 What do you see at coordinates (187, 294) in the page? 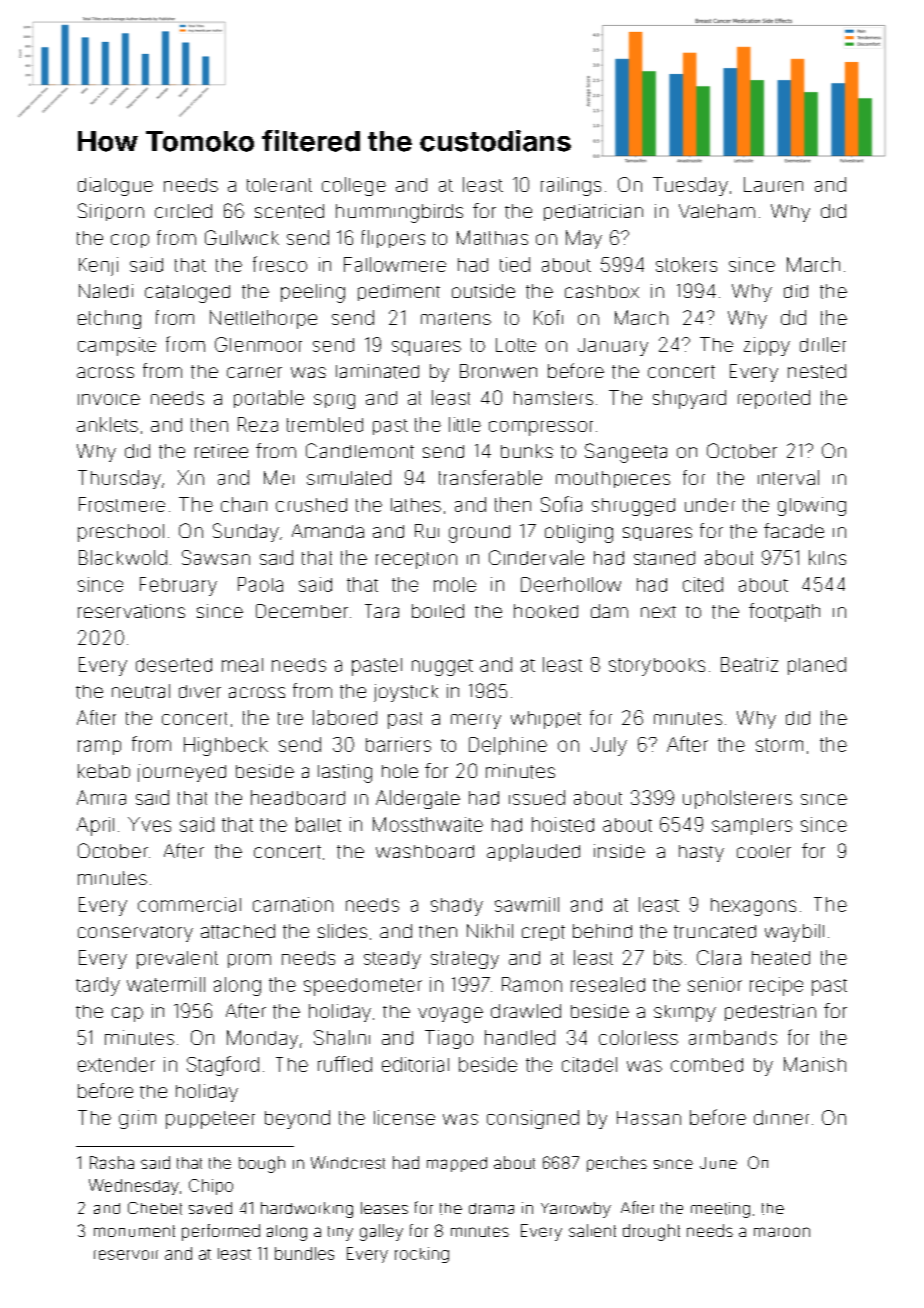
I see `cataloged` at bounding box center [187, 294].
